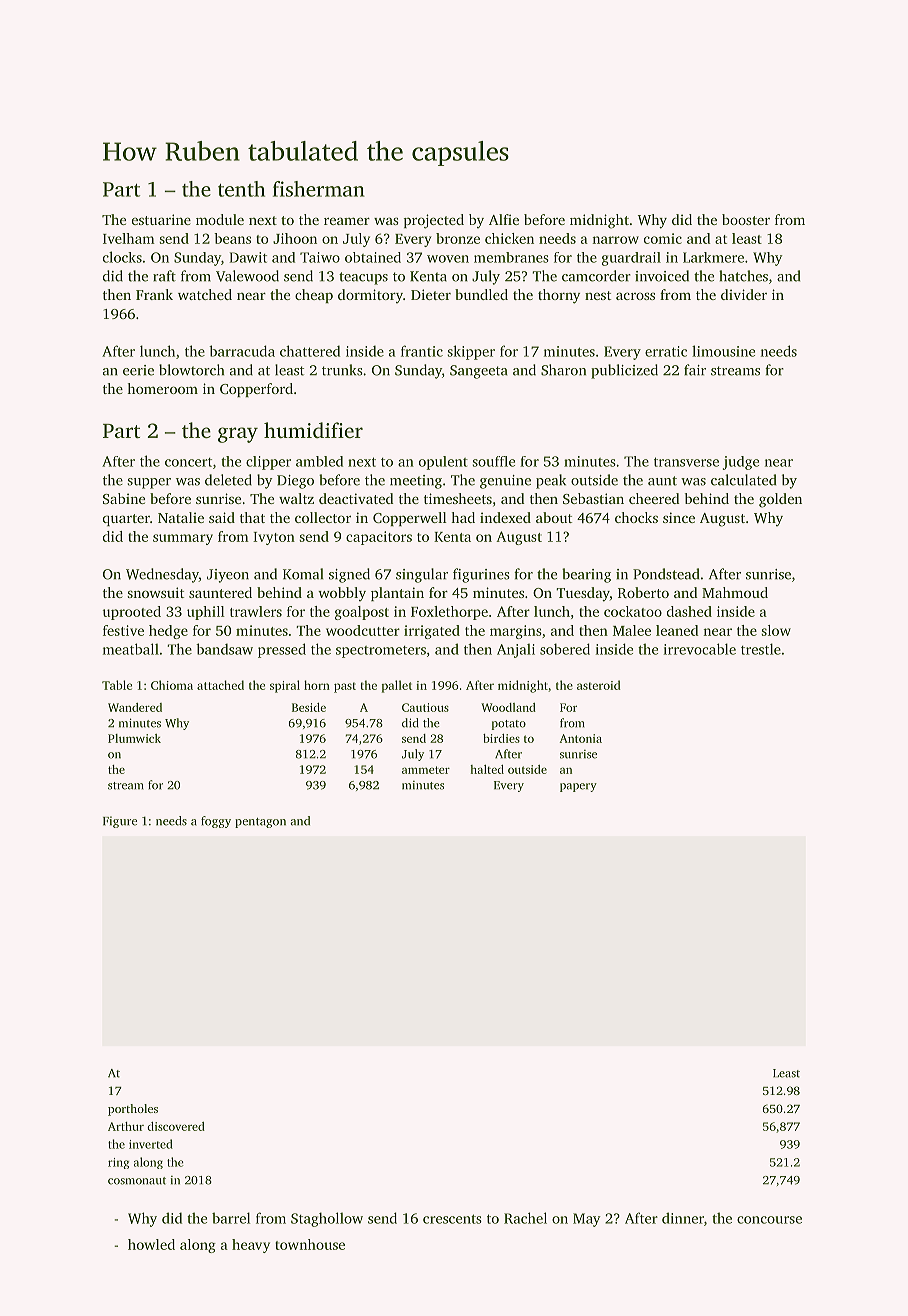  Describe the element at coordinates (251, 1246) in the page. I see `heavy` at that location.
